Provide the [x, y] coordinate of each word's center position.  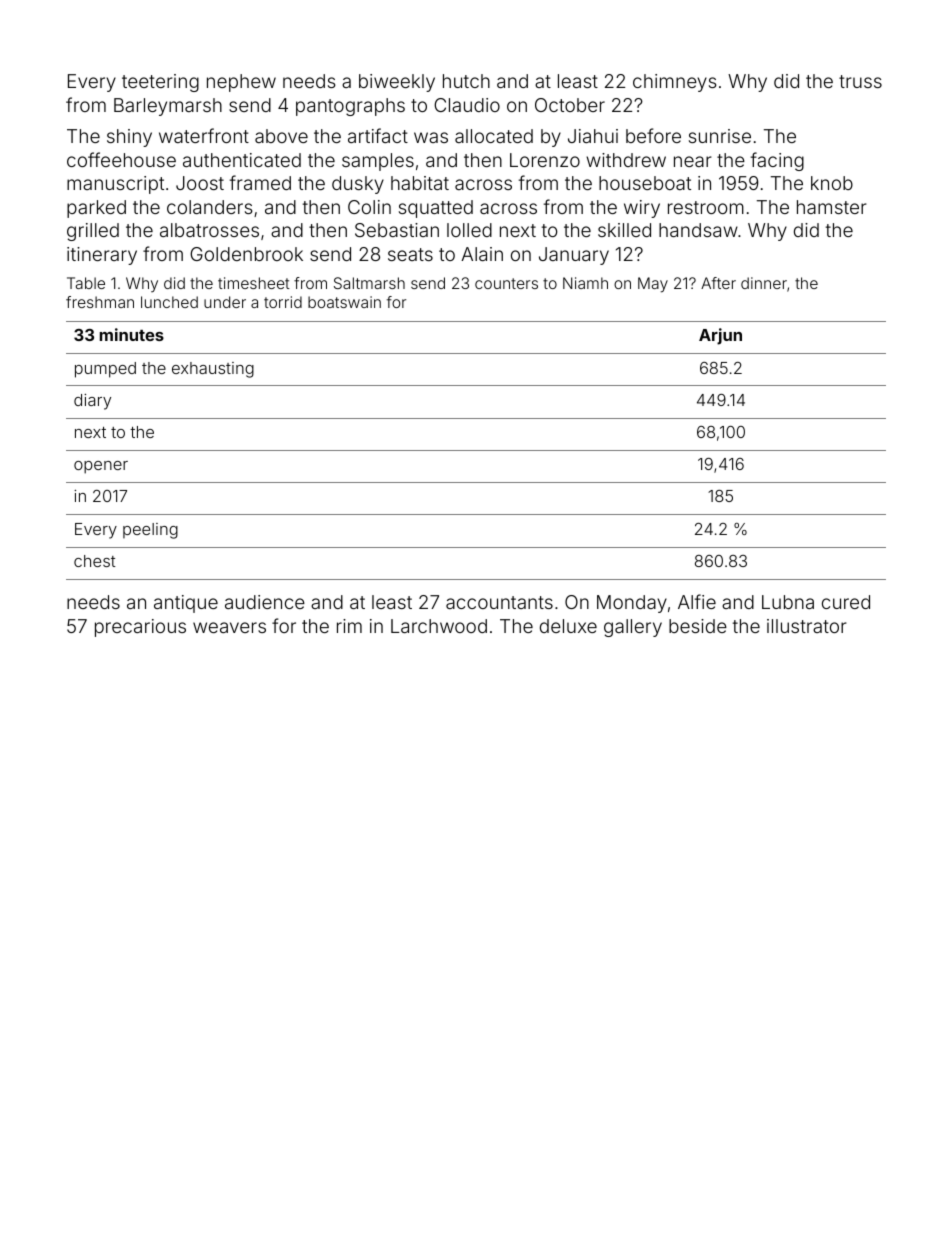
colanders [210, 207]
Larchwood [439, 626]
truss [860, 81]
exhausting [213, 370]
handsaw [698, 230]
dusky [358, 185]
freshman [100, 302]
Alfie [697, 601]
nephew [241, 83]
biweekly [397, 83]
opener [101, 467]
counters [506, 283]
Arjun [720, 336]
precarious [140, 628]
